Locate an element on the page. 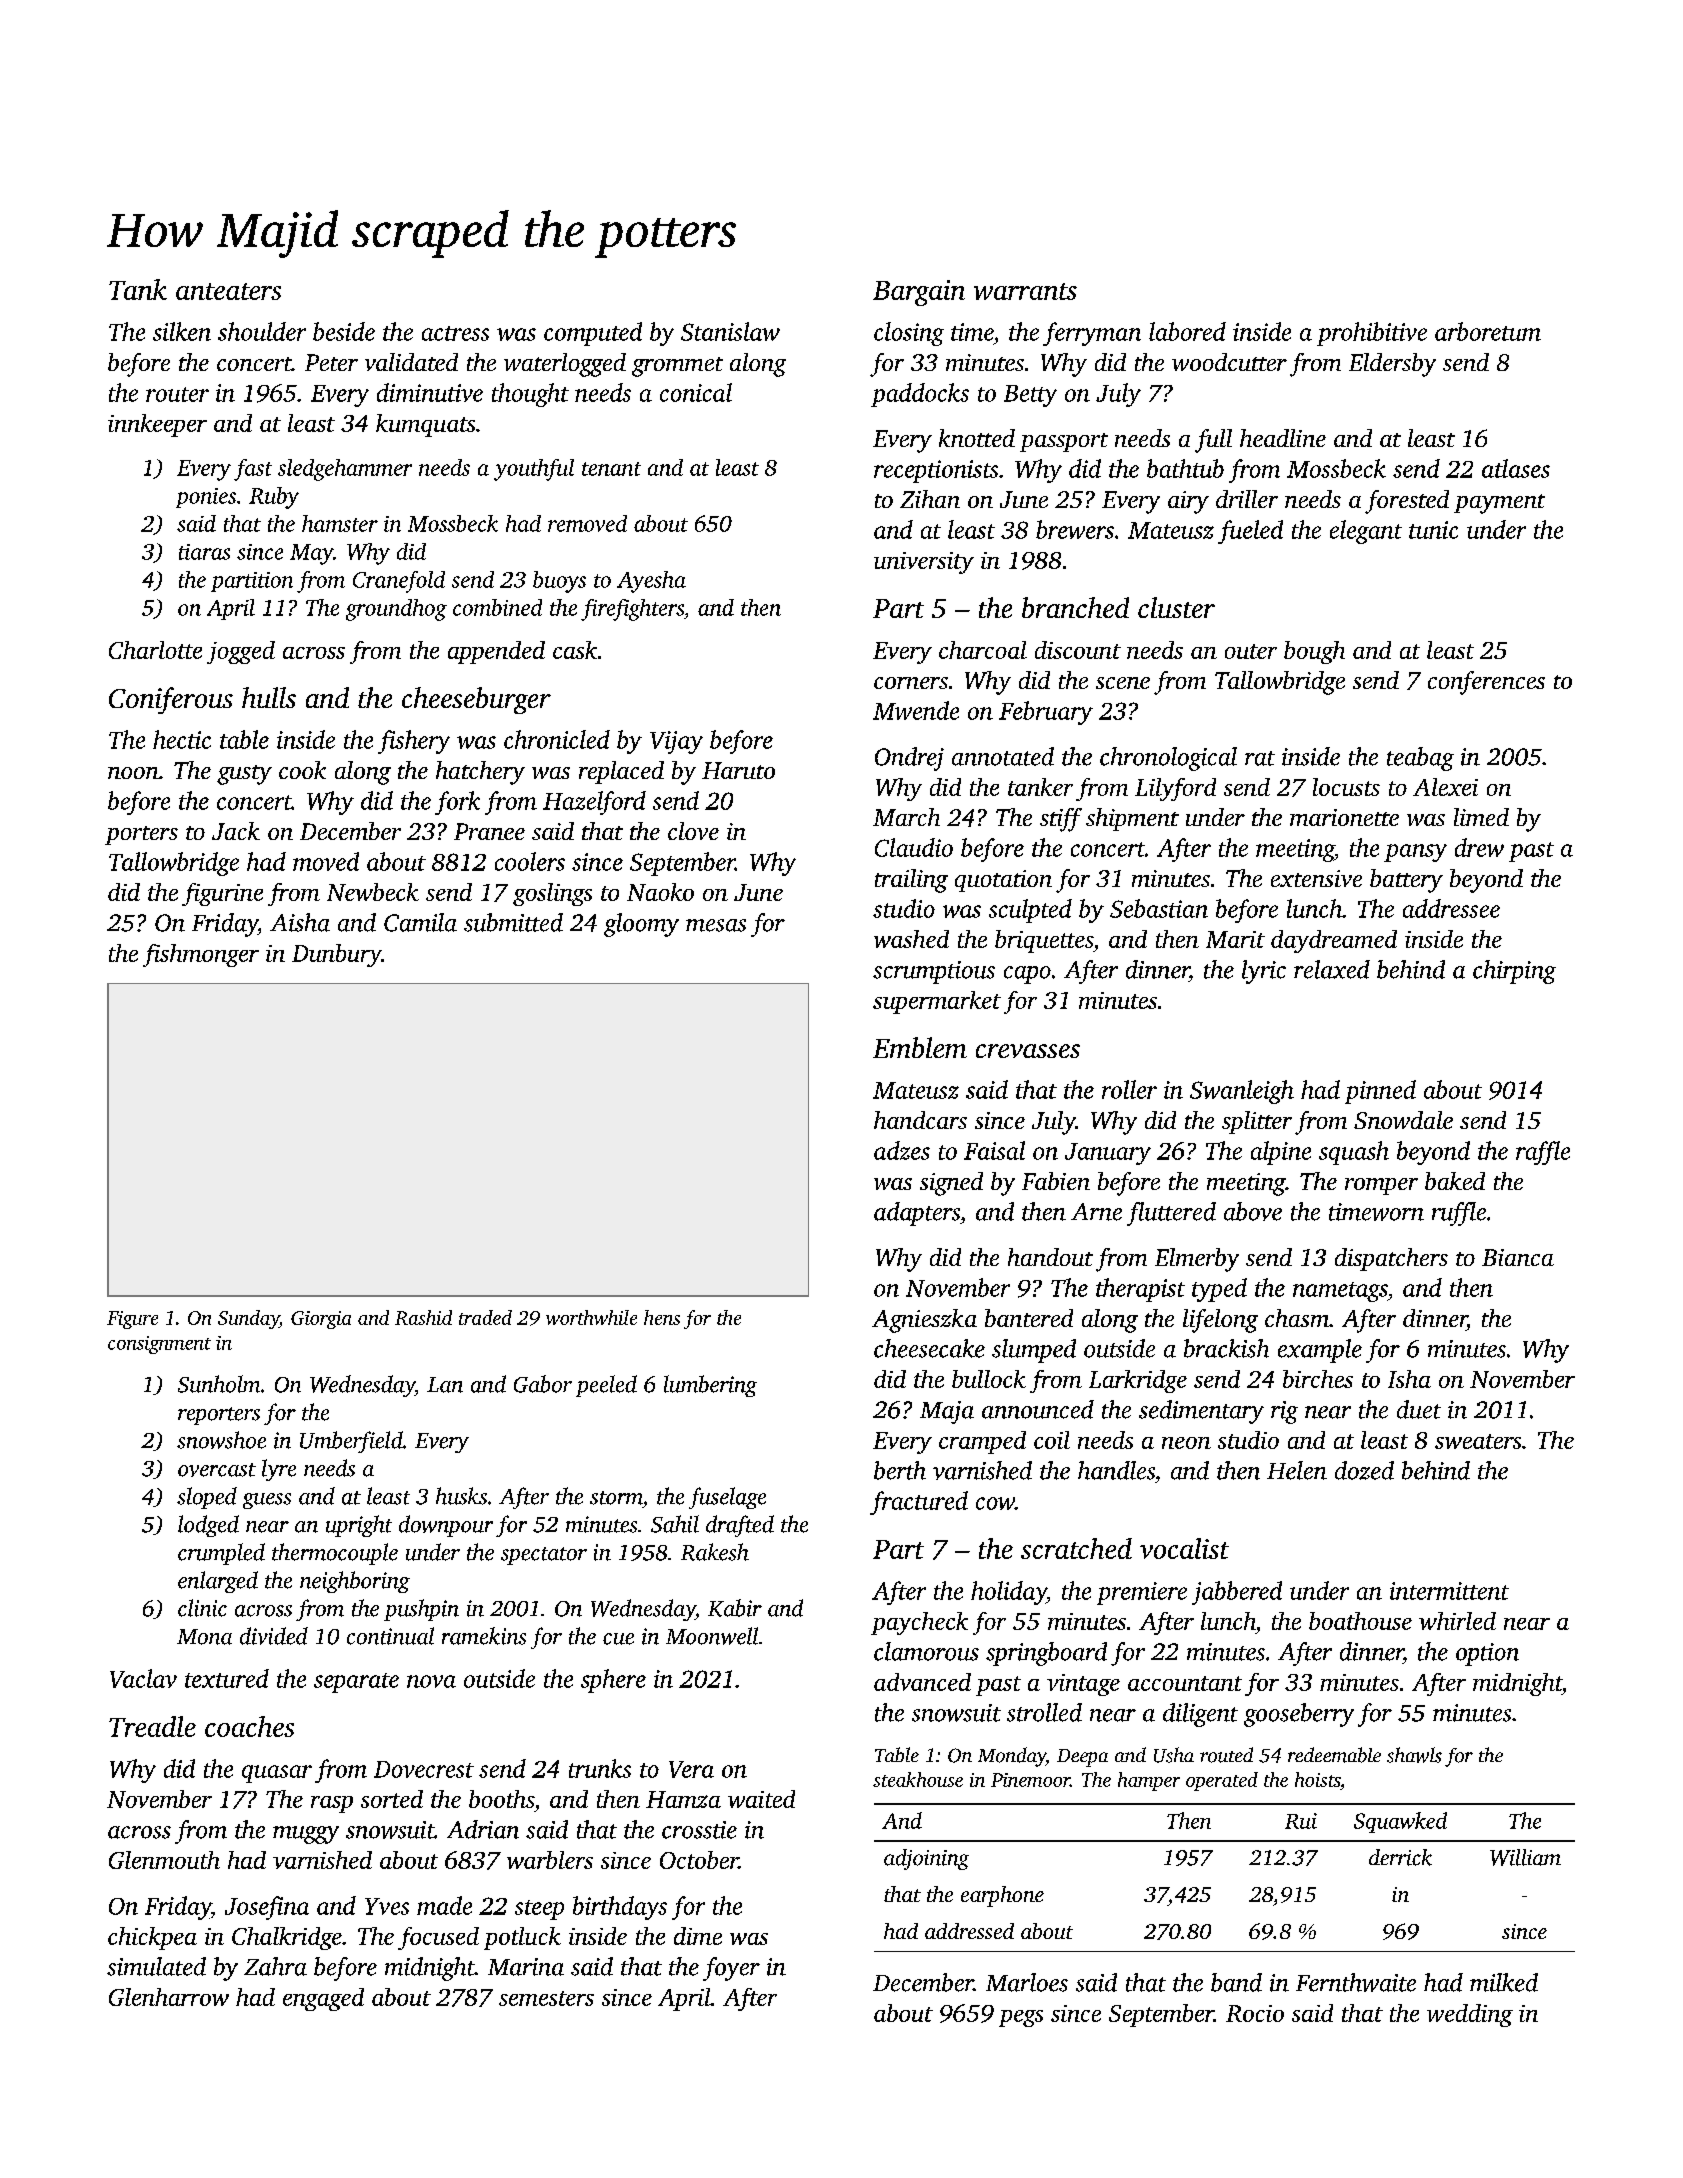  battery is located at coordinates (1406, 881).
